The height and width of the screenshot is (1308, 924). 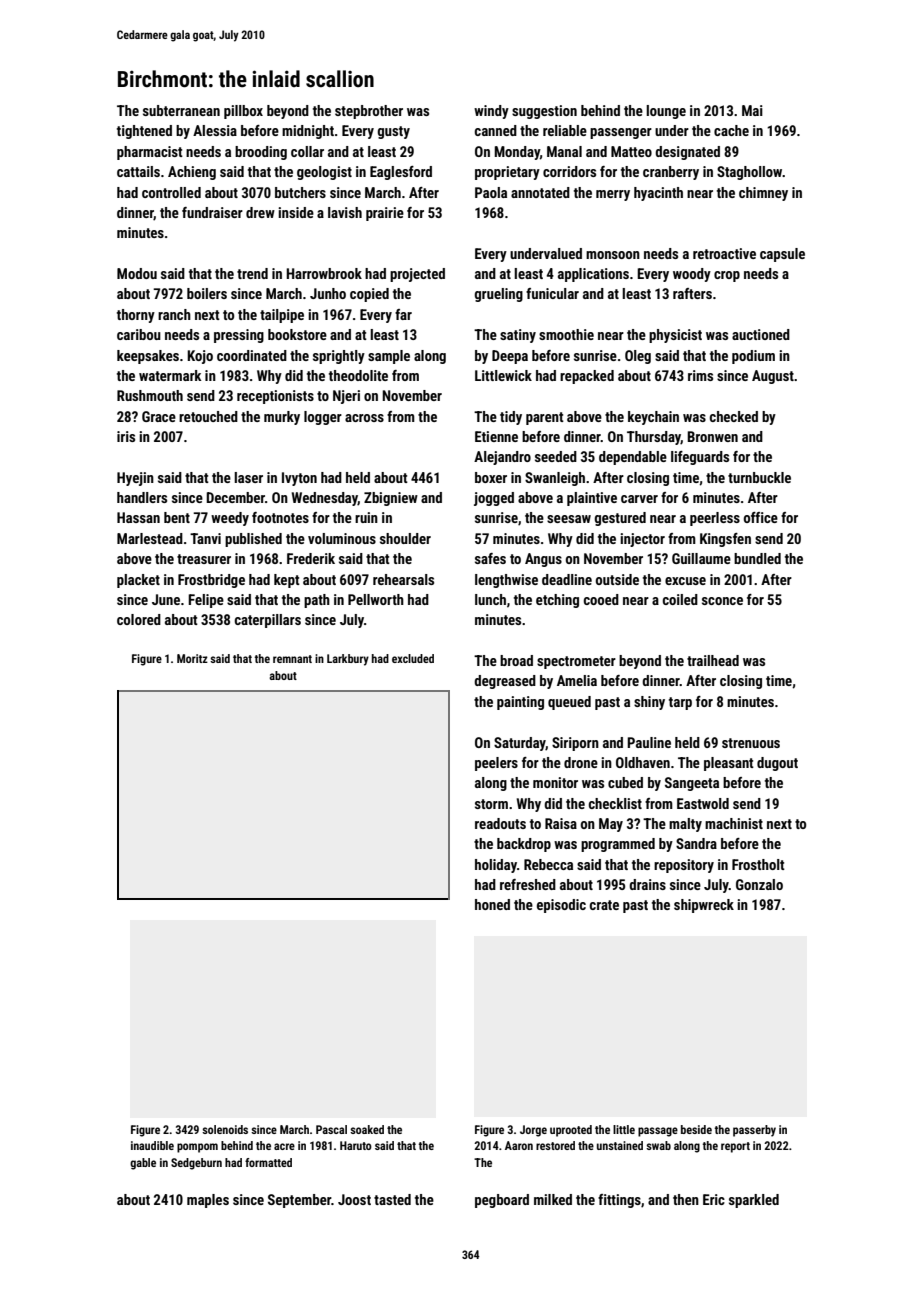 I want to click on shipwreck, so click(x=704, y=906).
